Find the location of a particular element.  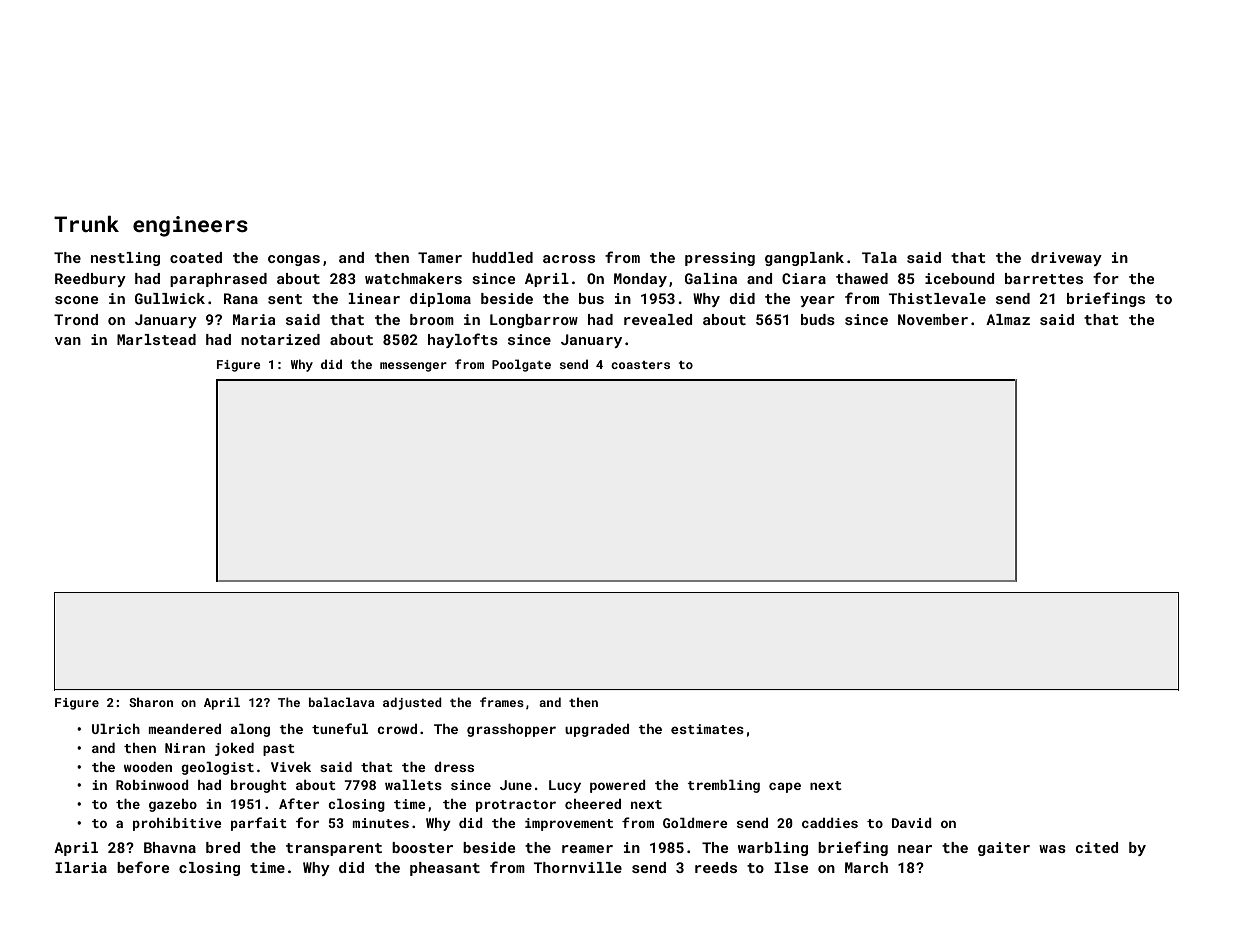

Almaz is located at coordinates (1008, 319).
